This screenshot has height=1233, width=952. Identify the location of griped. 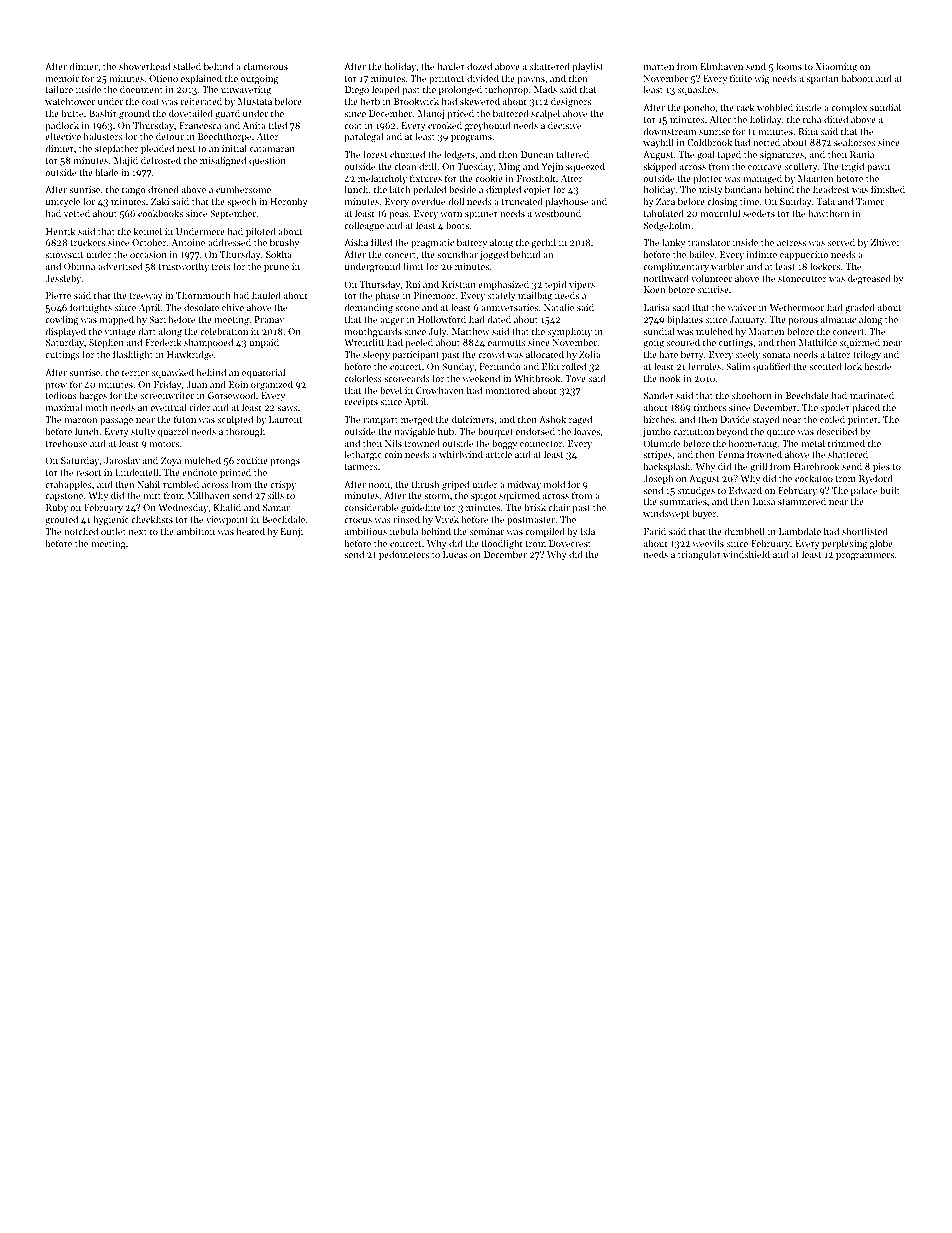
(455, 486).
